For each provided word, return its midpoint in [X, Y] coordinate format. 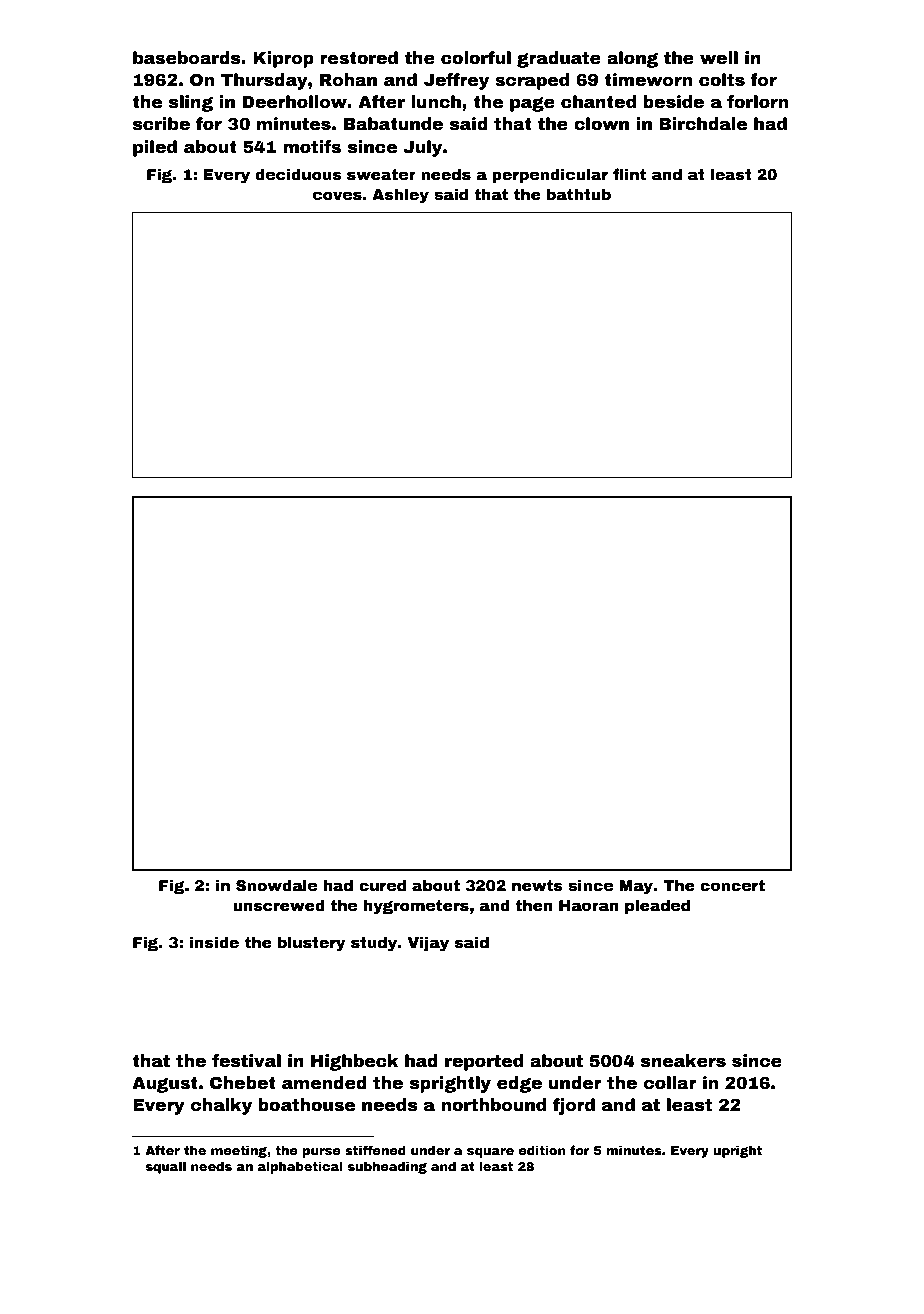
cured [382, 885]
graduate [559, 59]
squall [166, 1167]
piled [155, 148]
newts [537, 885]
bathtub [579, 194]
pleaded [657, 906]
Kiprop [283, 59]
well [719, 58]
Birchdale [703, 124]
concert [732, 885]
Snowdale [276, 885]
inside [214, 942]
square [490, 1153]
